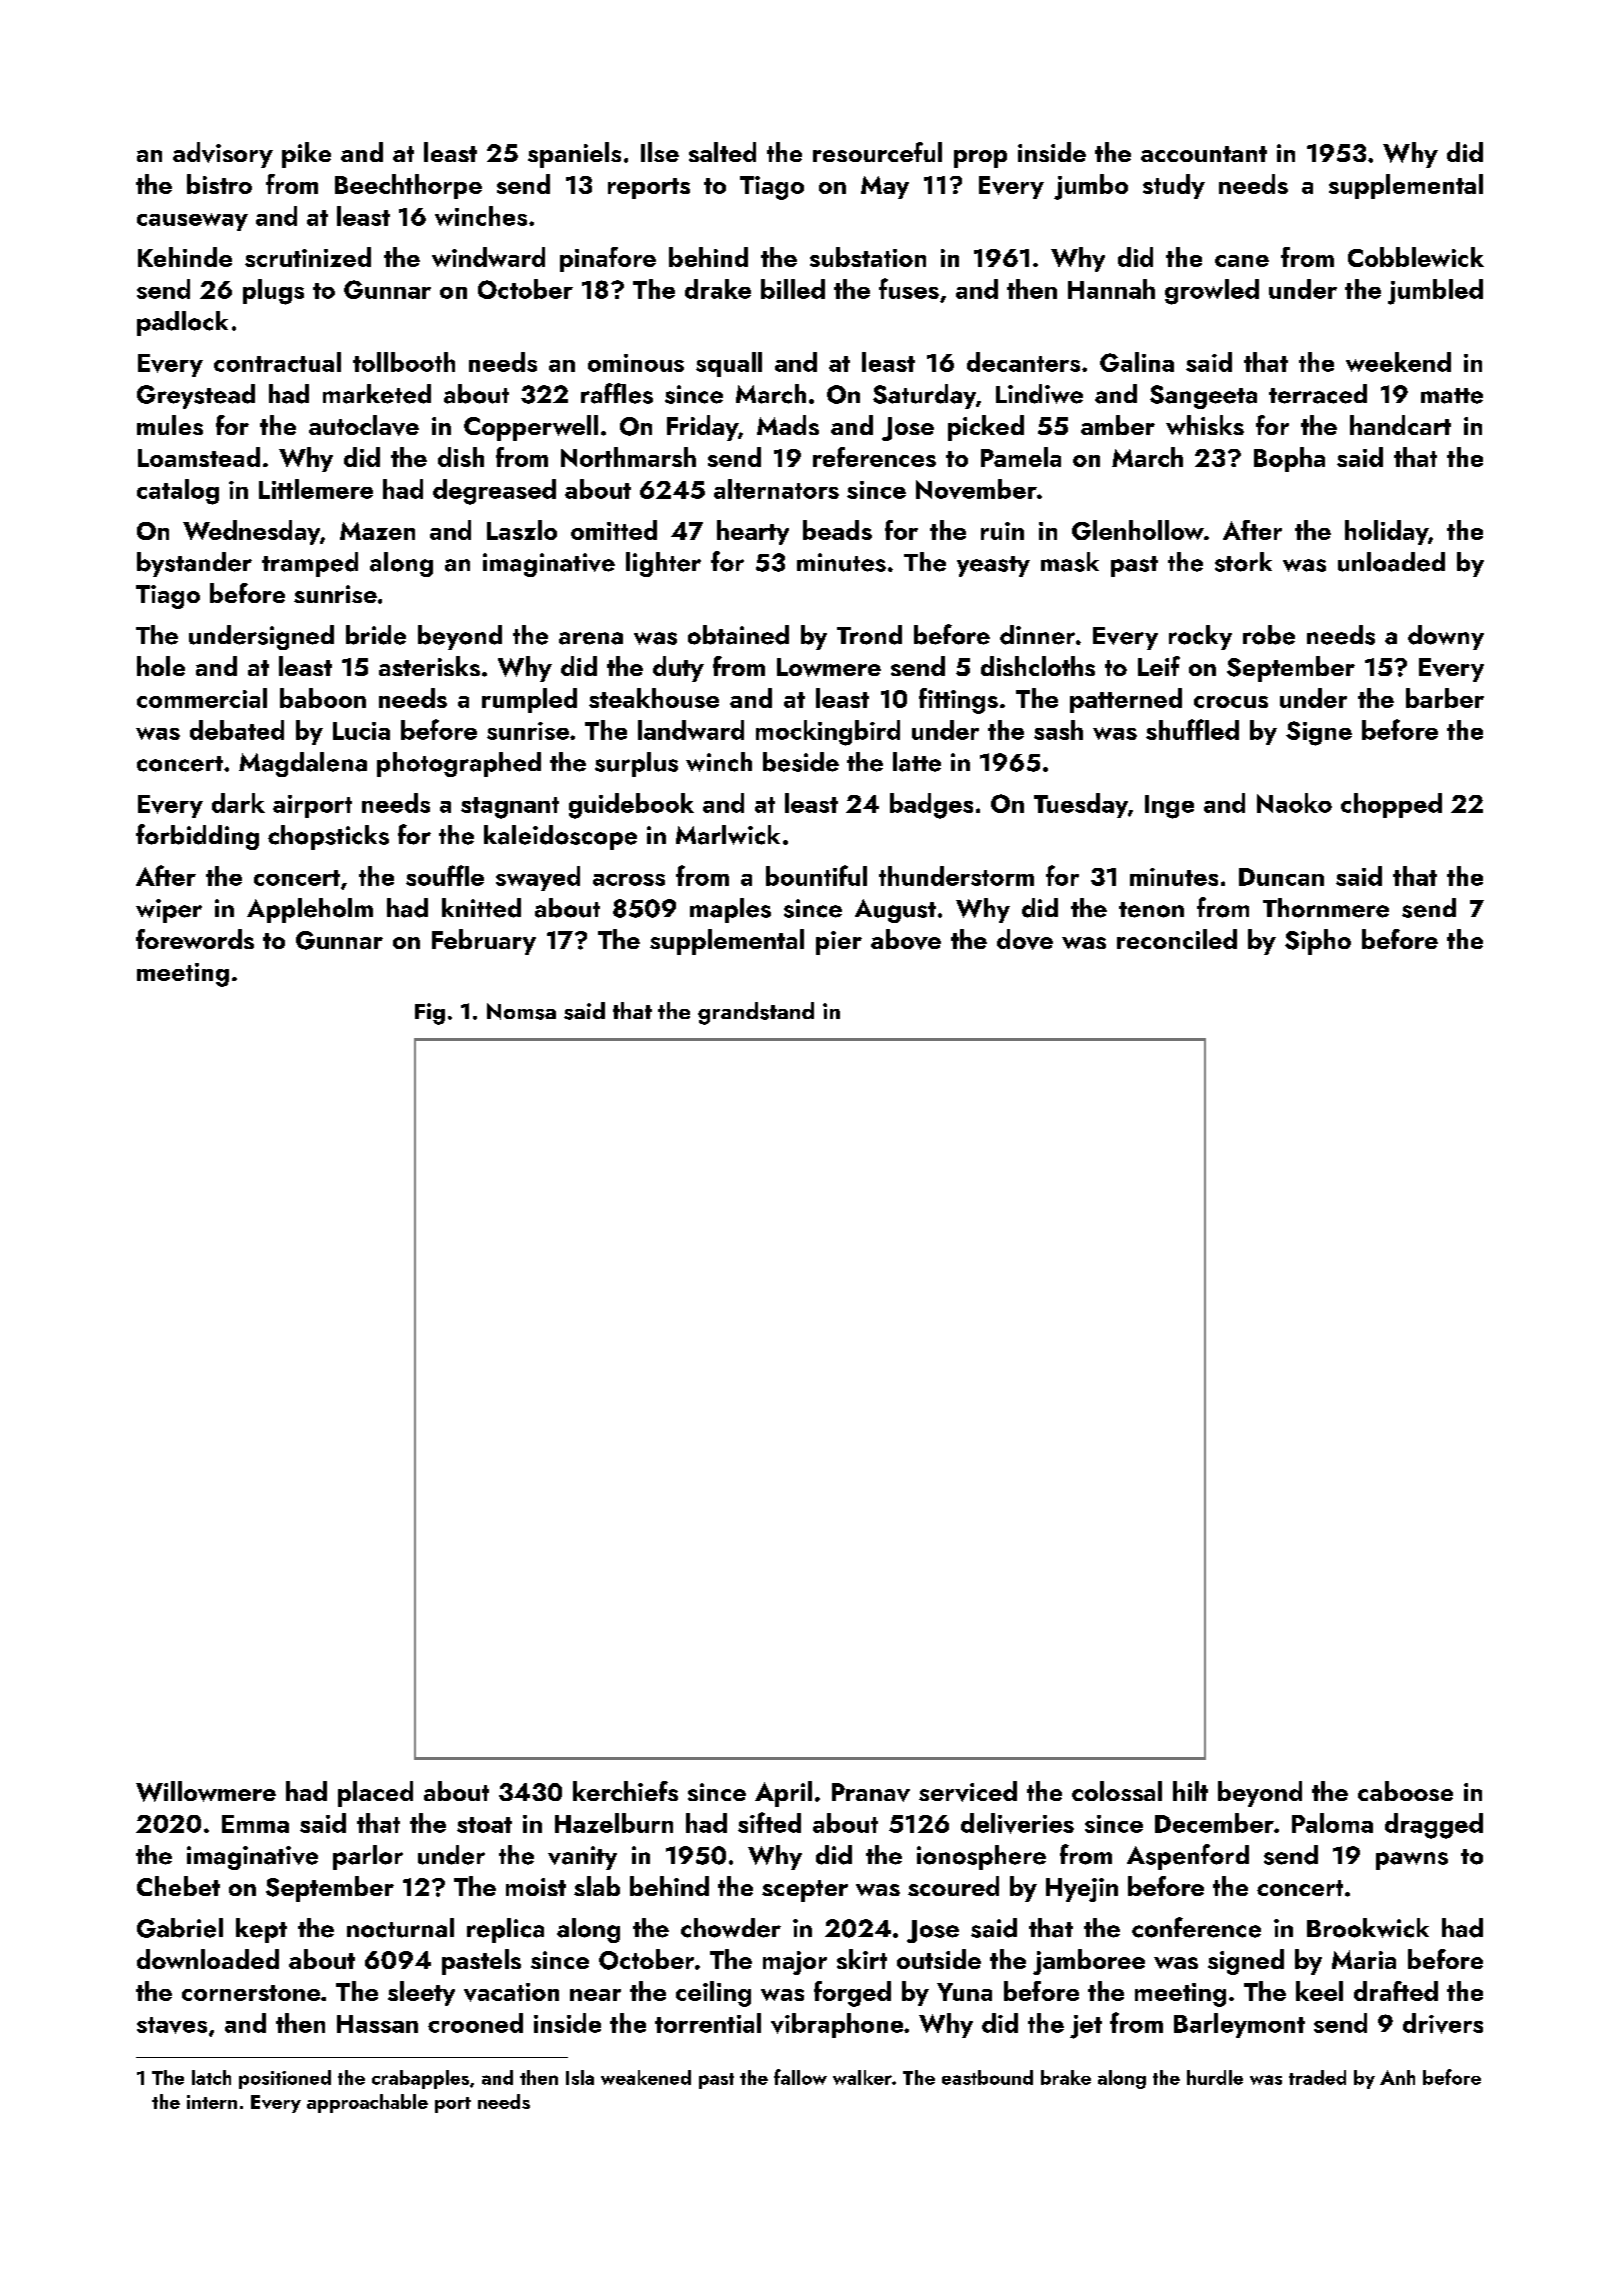 The width and height of the document is (1620, 2292). Describe the element at coordinates (1405, 1791) in the document. I see `caboose` at that location.
